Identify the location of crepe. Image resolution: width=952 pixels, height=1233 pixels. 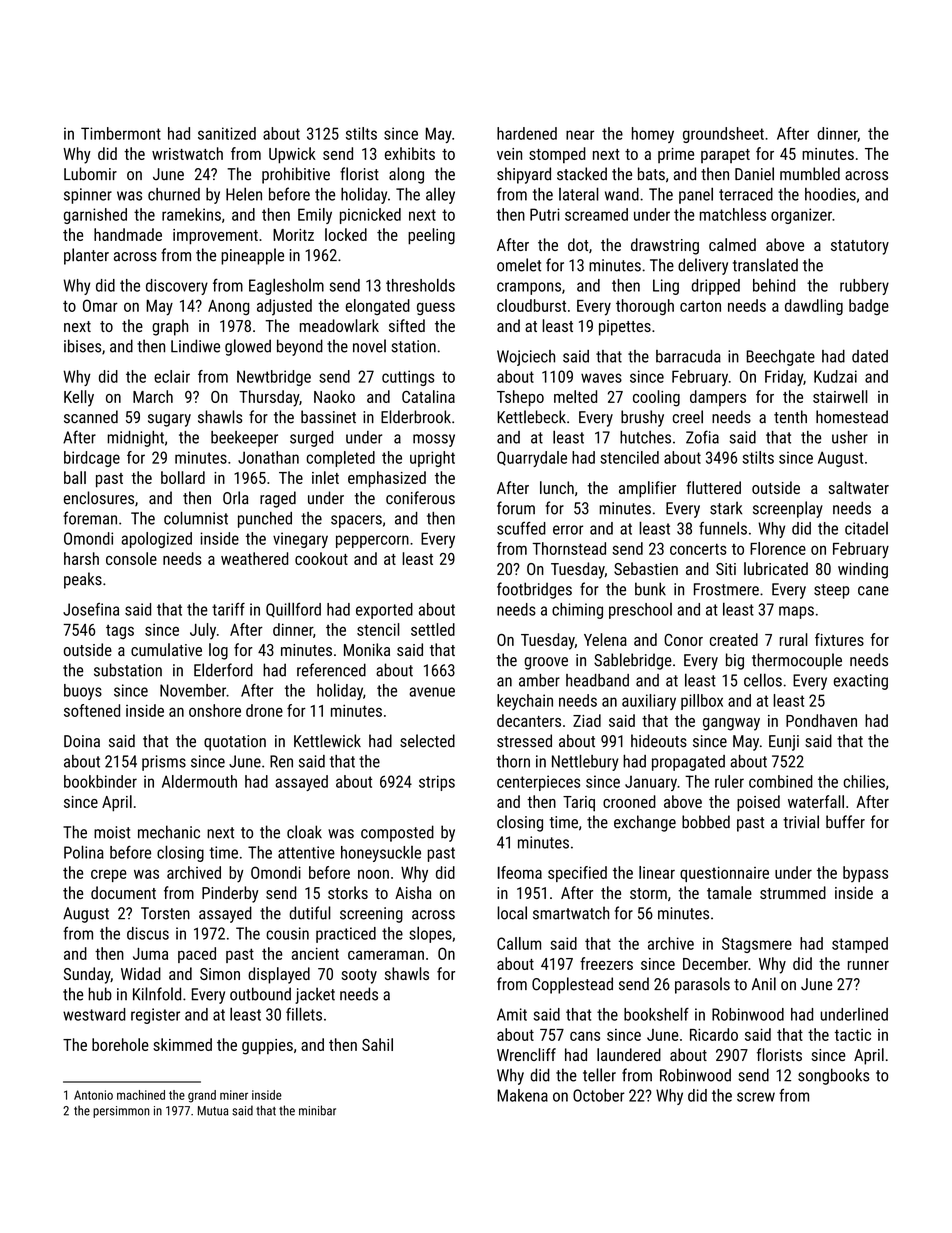
(109, 875).
